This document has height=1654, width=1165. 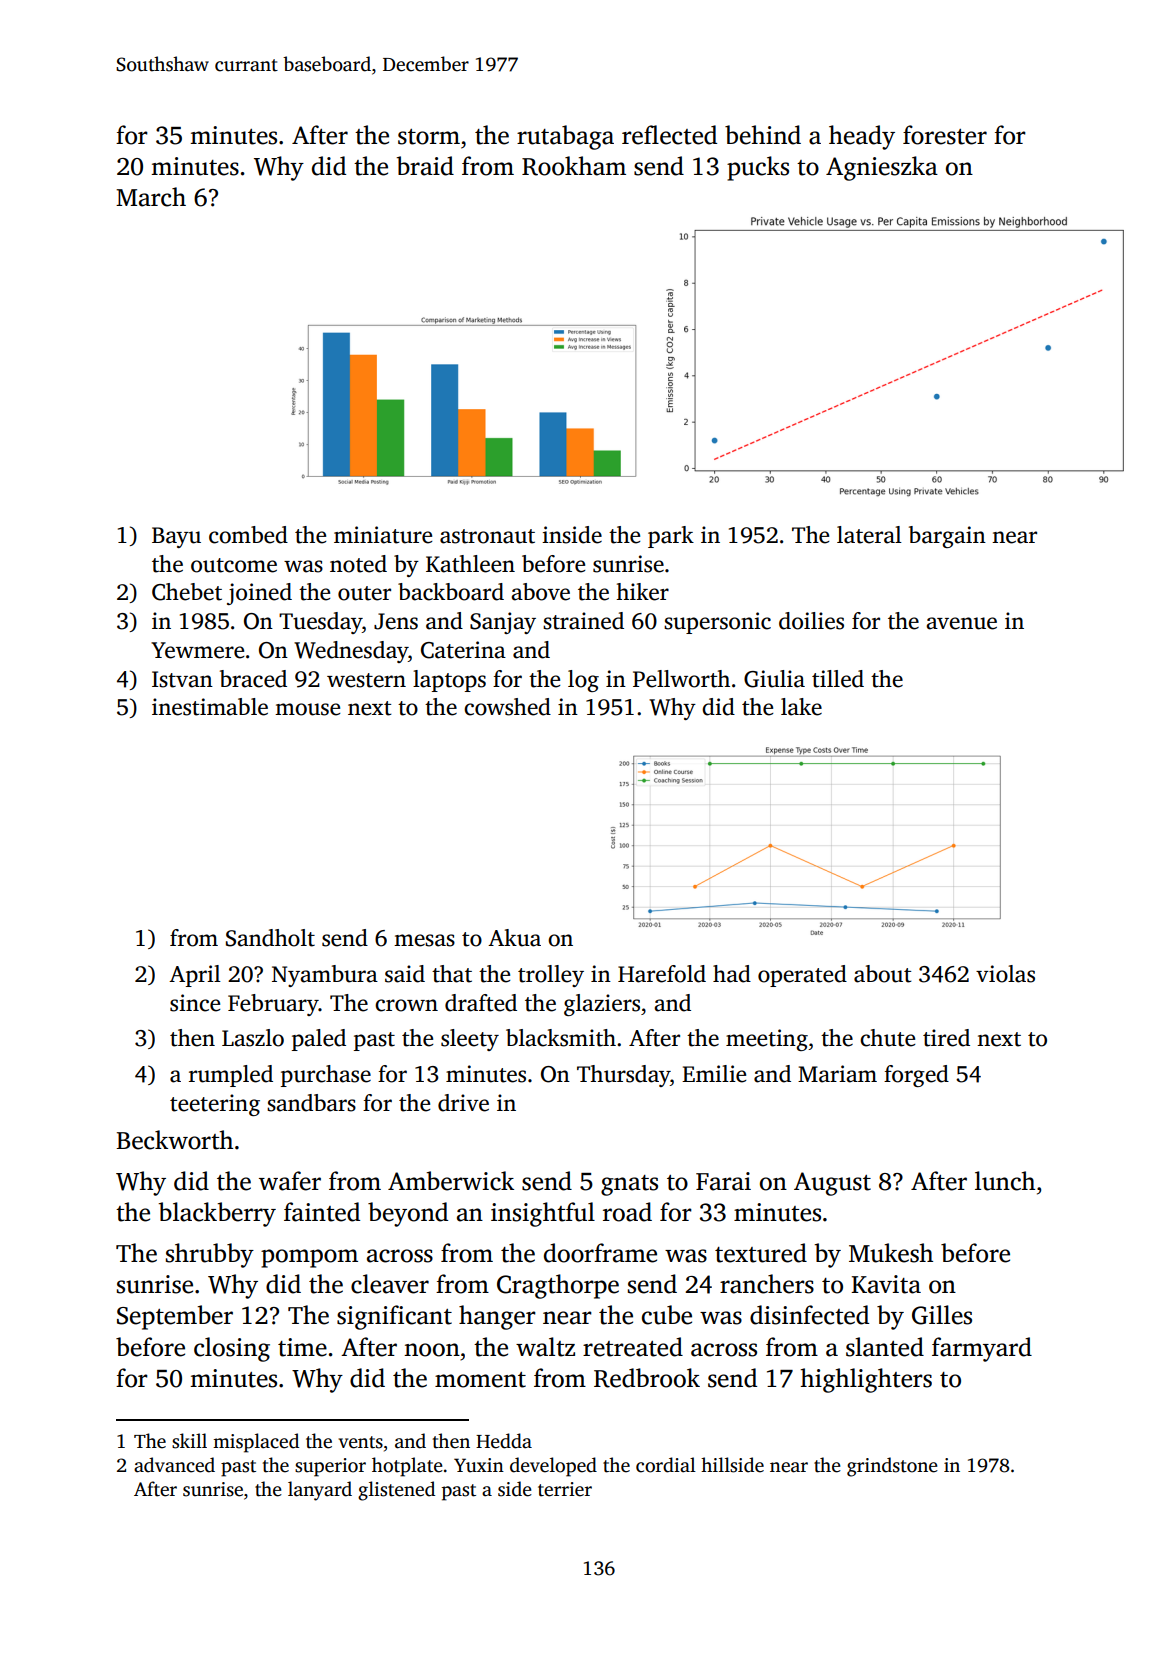 I want to click on Sandholt, so click(x=270, y=938).
